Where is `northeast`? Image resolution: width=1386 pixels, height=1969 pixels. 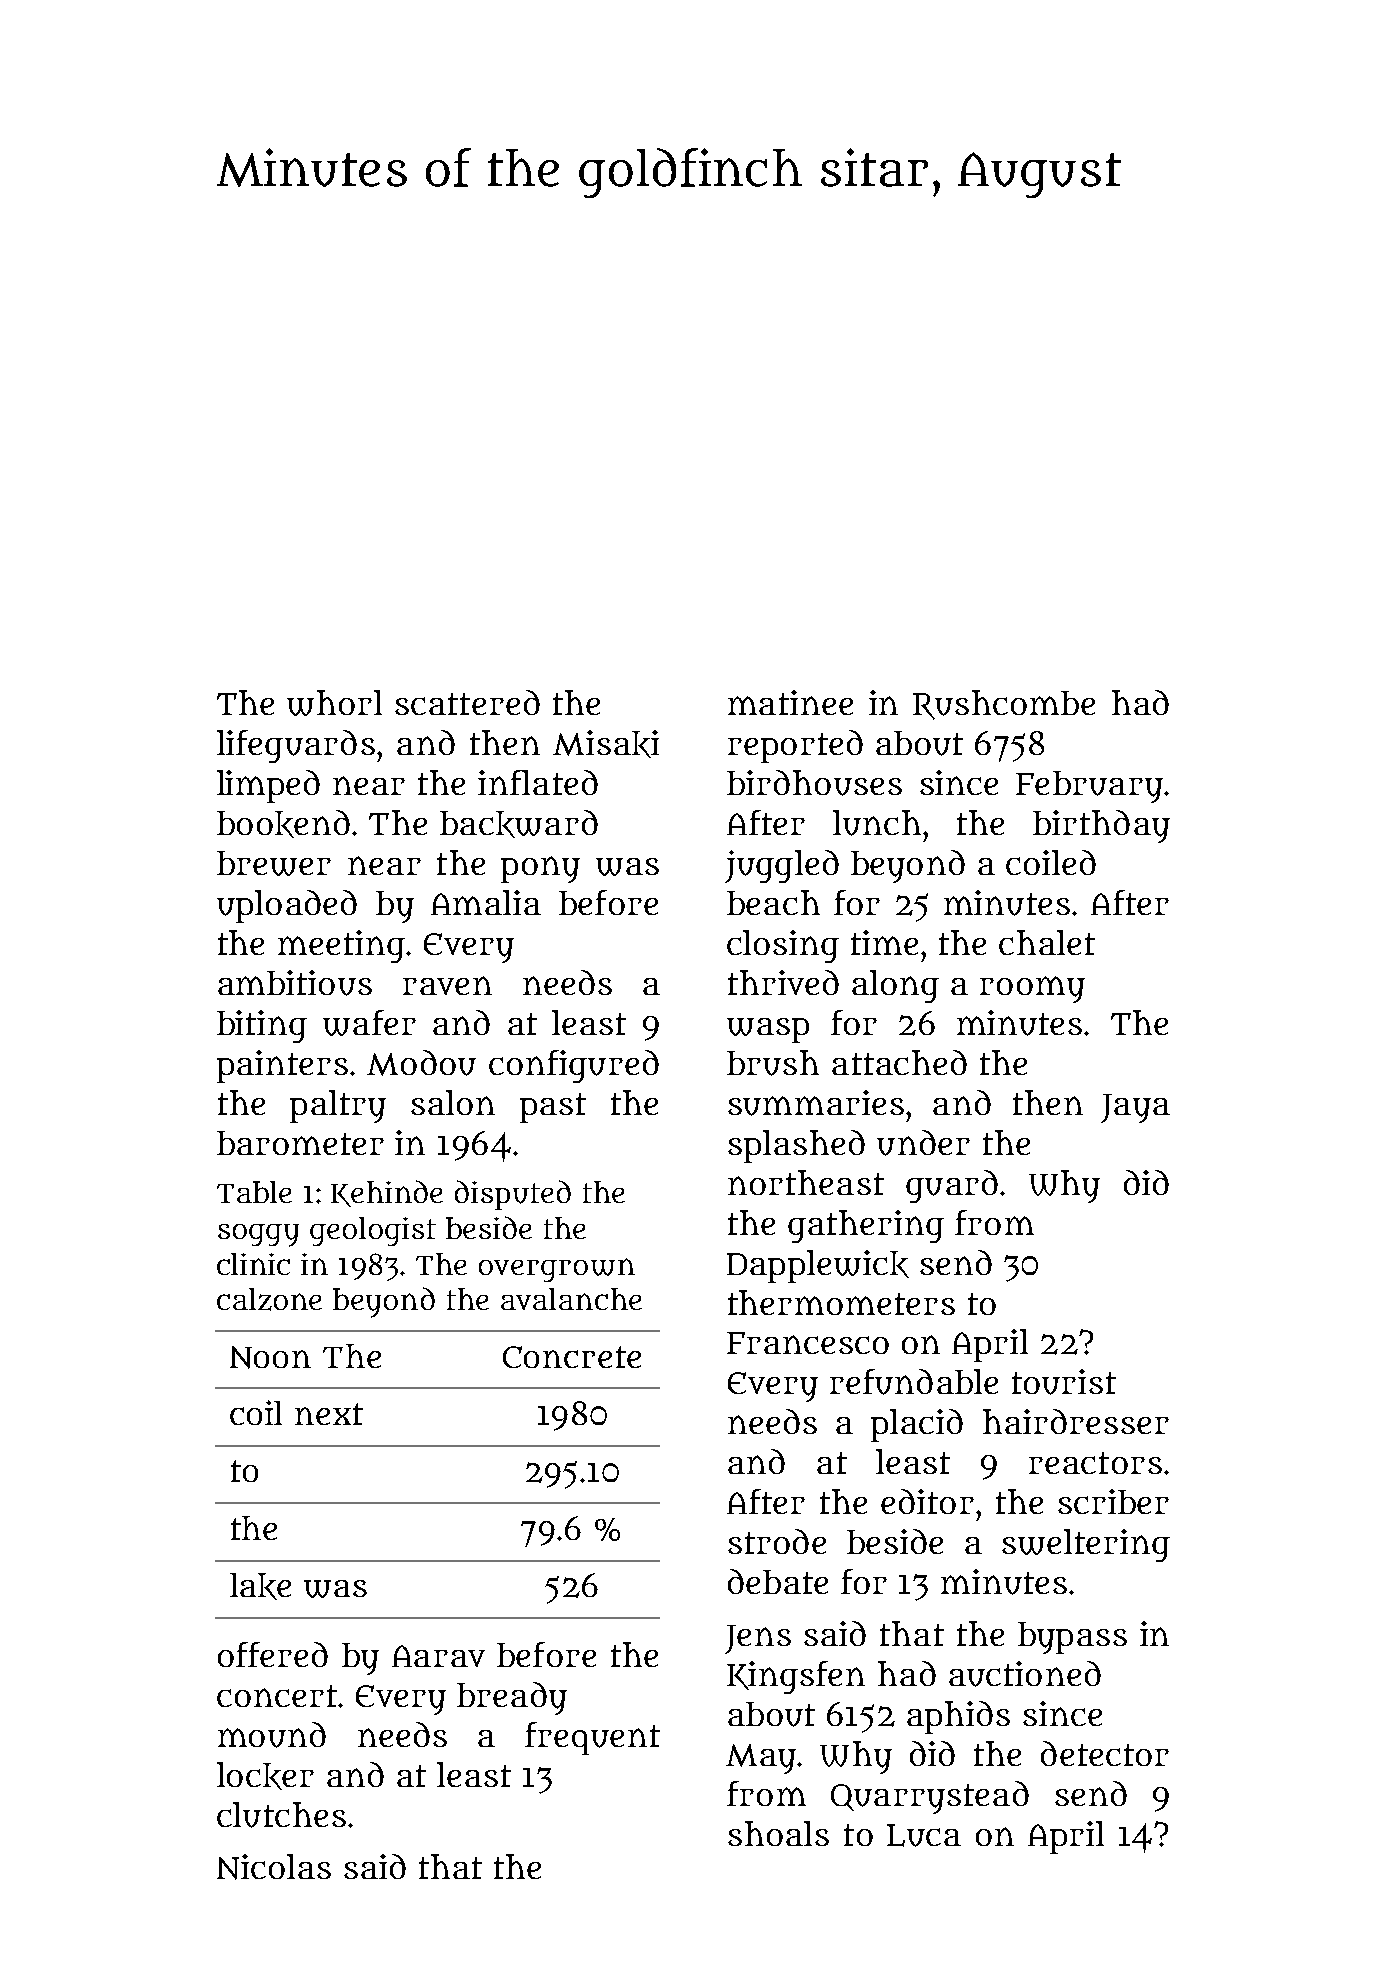
northeast is located at coordinates (806, 1182).
